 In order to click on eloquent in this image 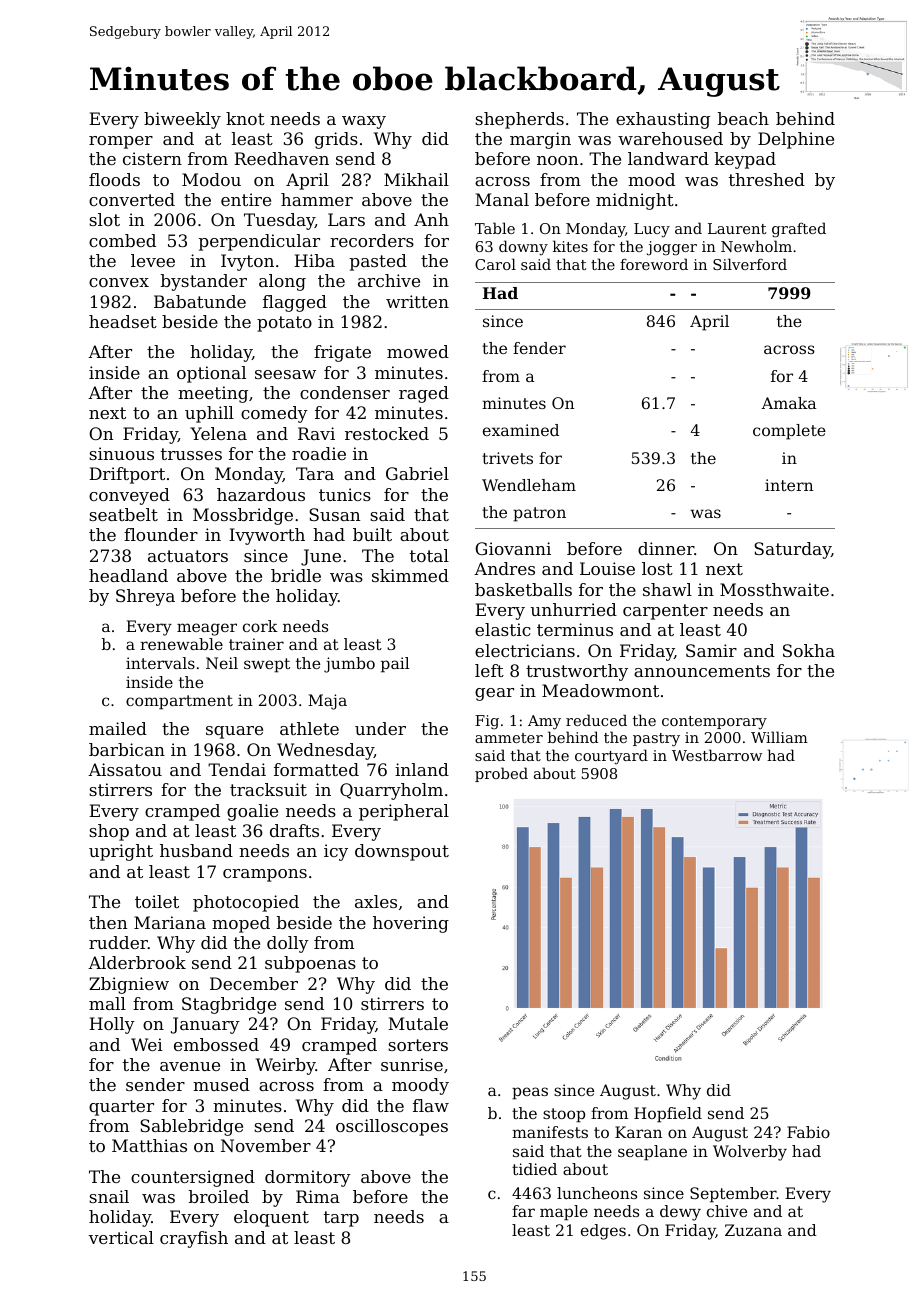, I will do `click(271, 1218)`.
